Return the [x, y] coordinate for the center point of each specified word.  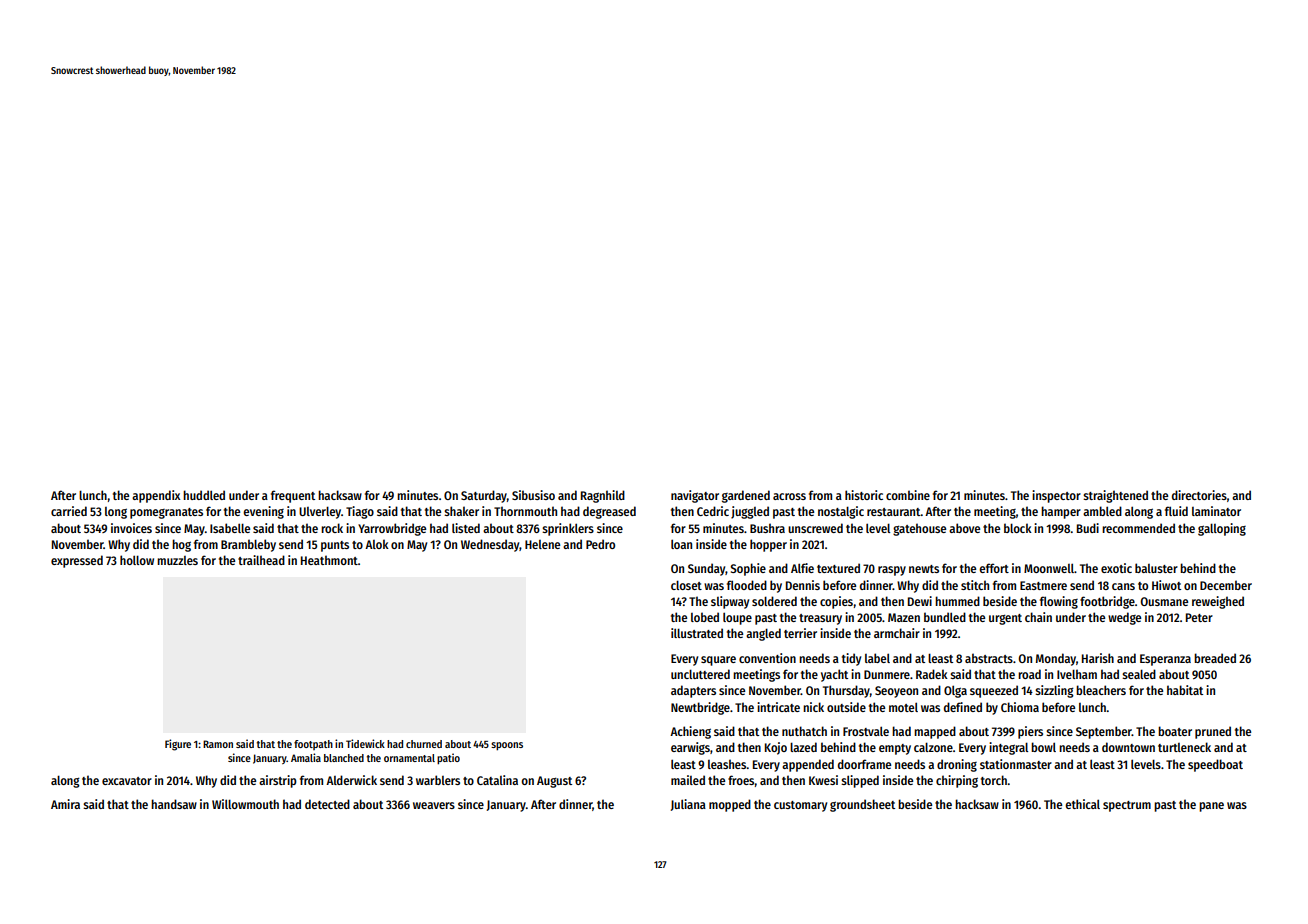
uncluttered [700, 674]
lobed [705, 617]
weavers [434, 805]
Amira [65, 804]
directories [1199, 495]
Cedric [713, 511]
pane [1211, 807]
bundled [945, 617]
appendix [156, 496]
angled [763, 634]
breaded [1215, 658]
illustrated [697, 633]
